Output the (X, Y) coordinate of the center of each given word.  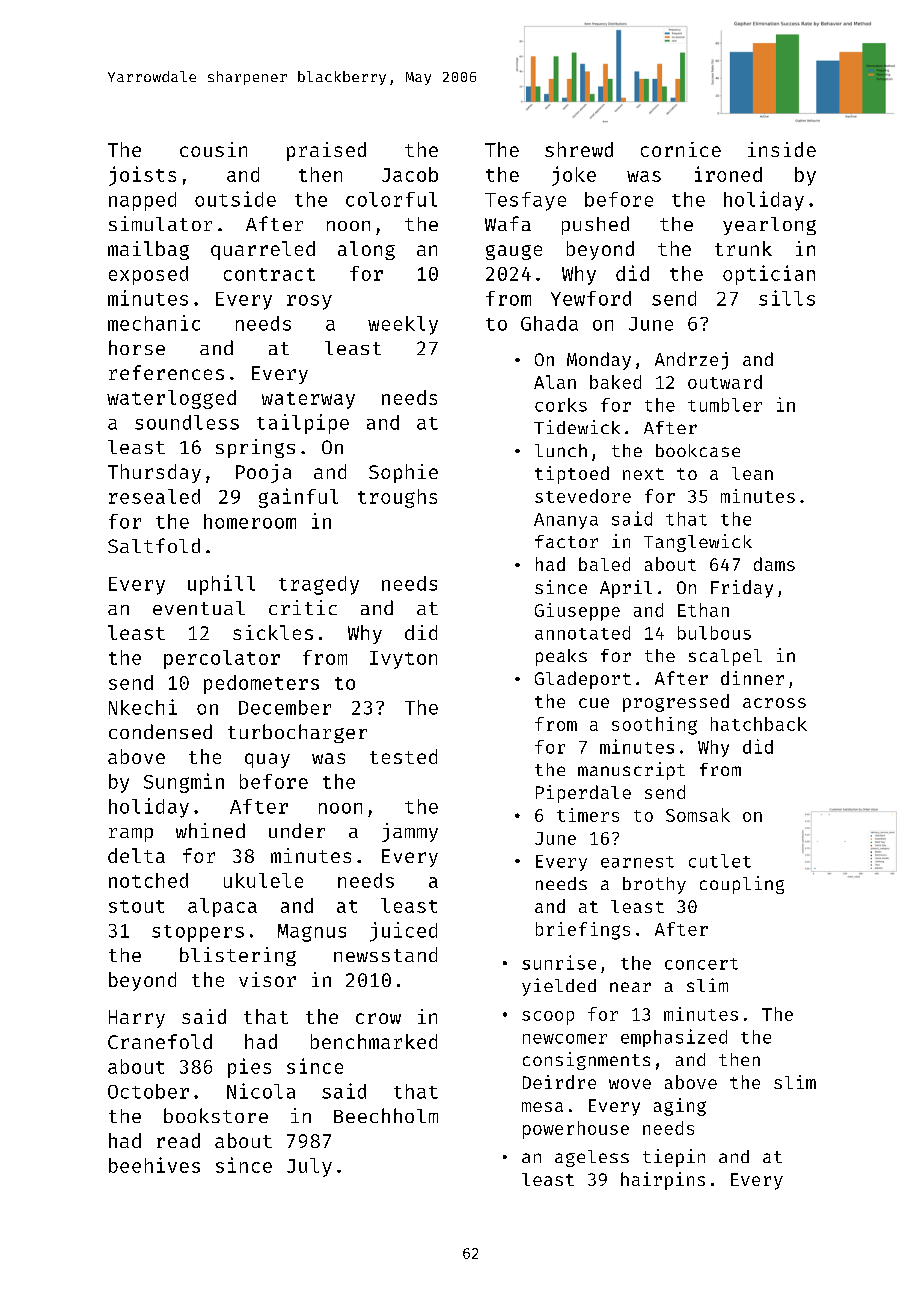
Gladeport (583, 680)
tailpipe (303, 424)
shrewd (579, 149)
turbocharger (297, 733)
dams (774, 564)
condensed (160, 731)
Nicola (261, 1091)
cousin (213, 149)
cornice (681, 149)
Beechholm (386, 1115)
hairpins (663, 1181)
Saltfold (154, 545)
